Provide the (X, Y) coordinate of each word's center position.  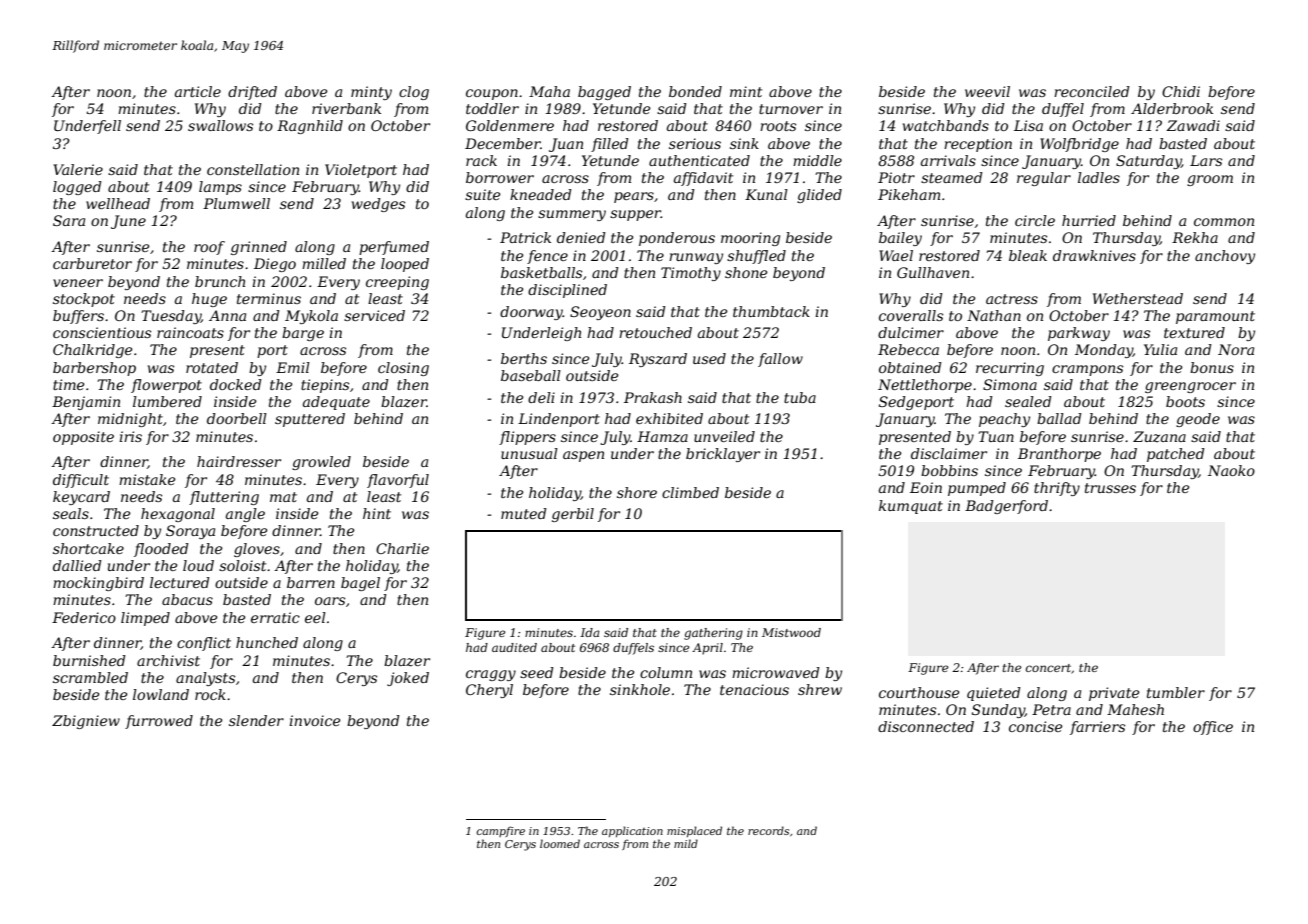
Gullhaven (933, 272)
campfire (501, 831)
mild (686, 843)
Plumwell (236, 203)
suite (483, 194)
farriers (1097, 728)
